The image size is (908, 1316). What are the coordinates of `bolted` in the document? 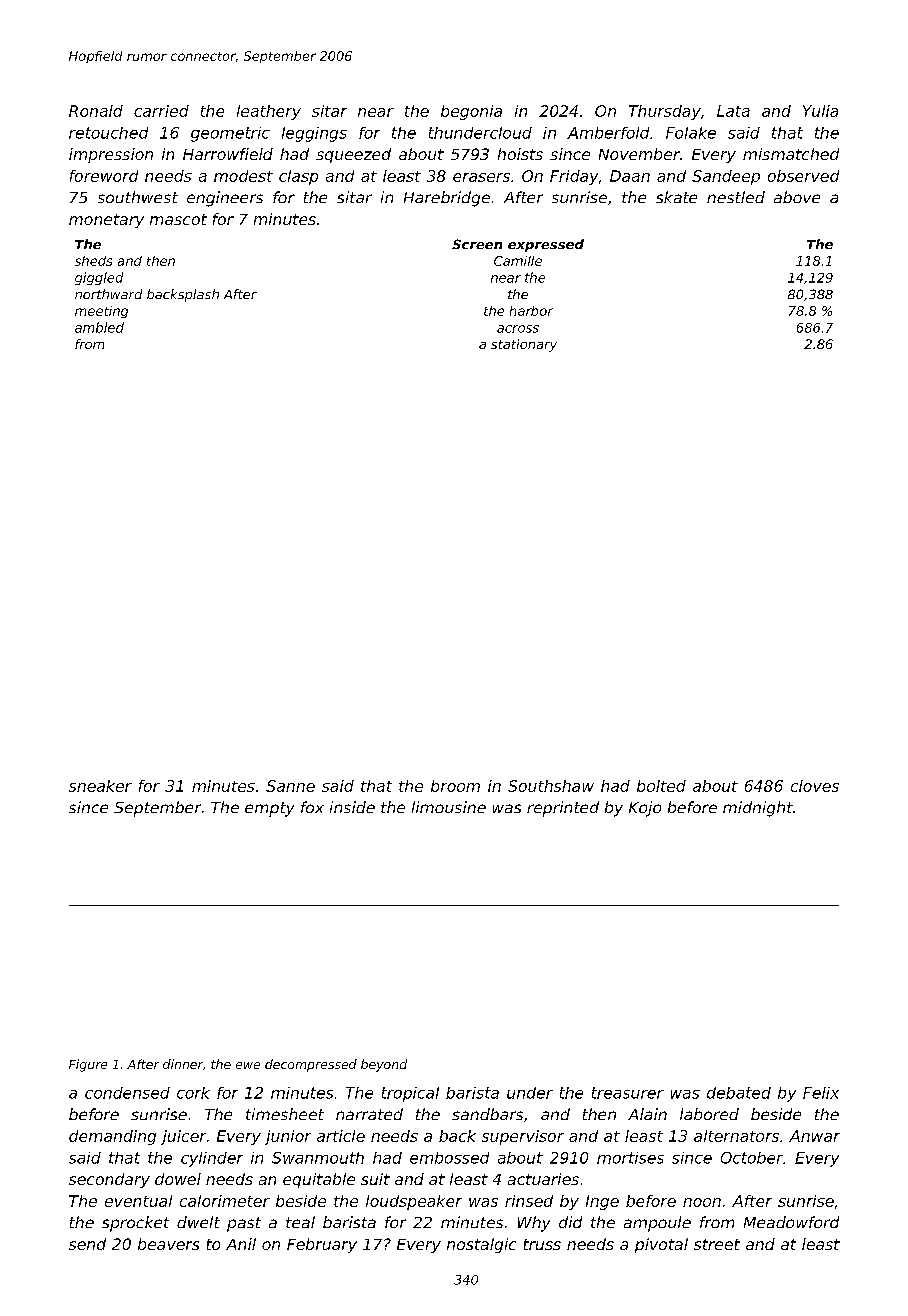 It's located at (661, 786).
